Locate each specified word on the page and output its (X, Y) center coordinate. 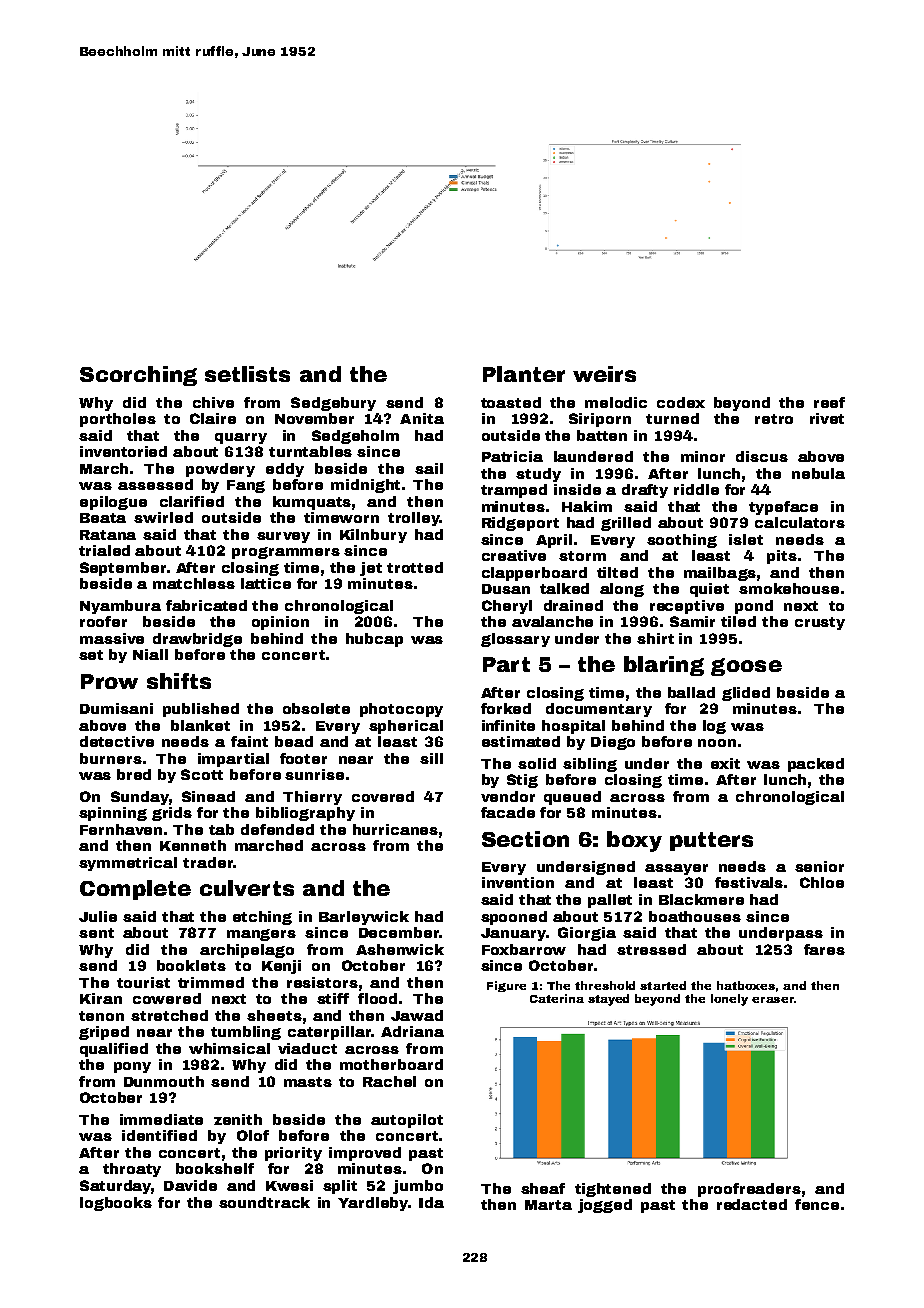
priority (293, 1154)
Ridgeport (520, 524)
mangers (261, 935)
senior (819, 866)
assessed (155, 484)
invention (518, 882)
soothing (682, 541)
